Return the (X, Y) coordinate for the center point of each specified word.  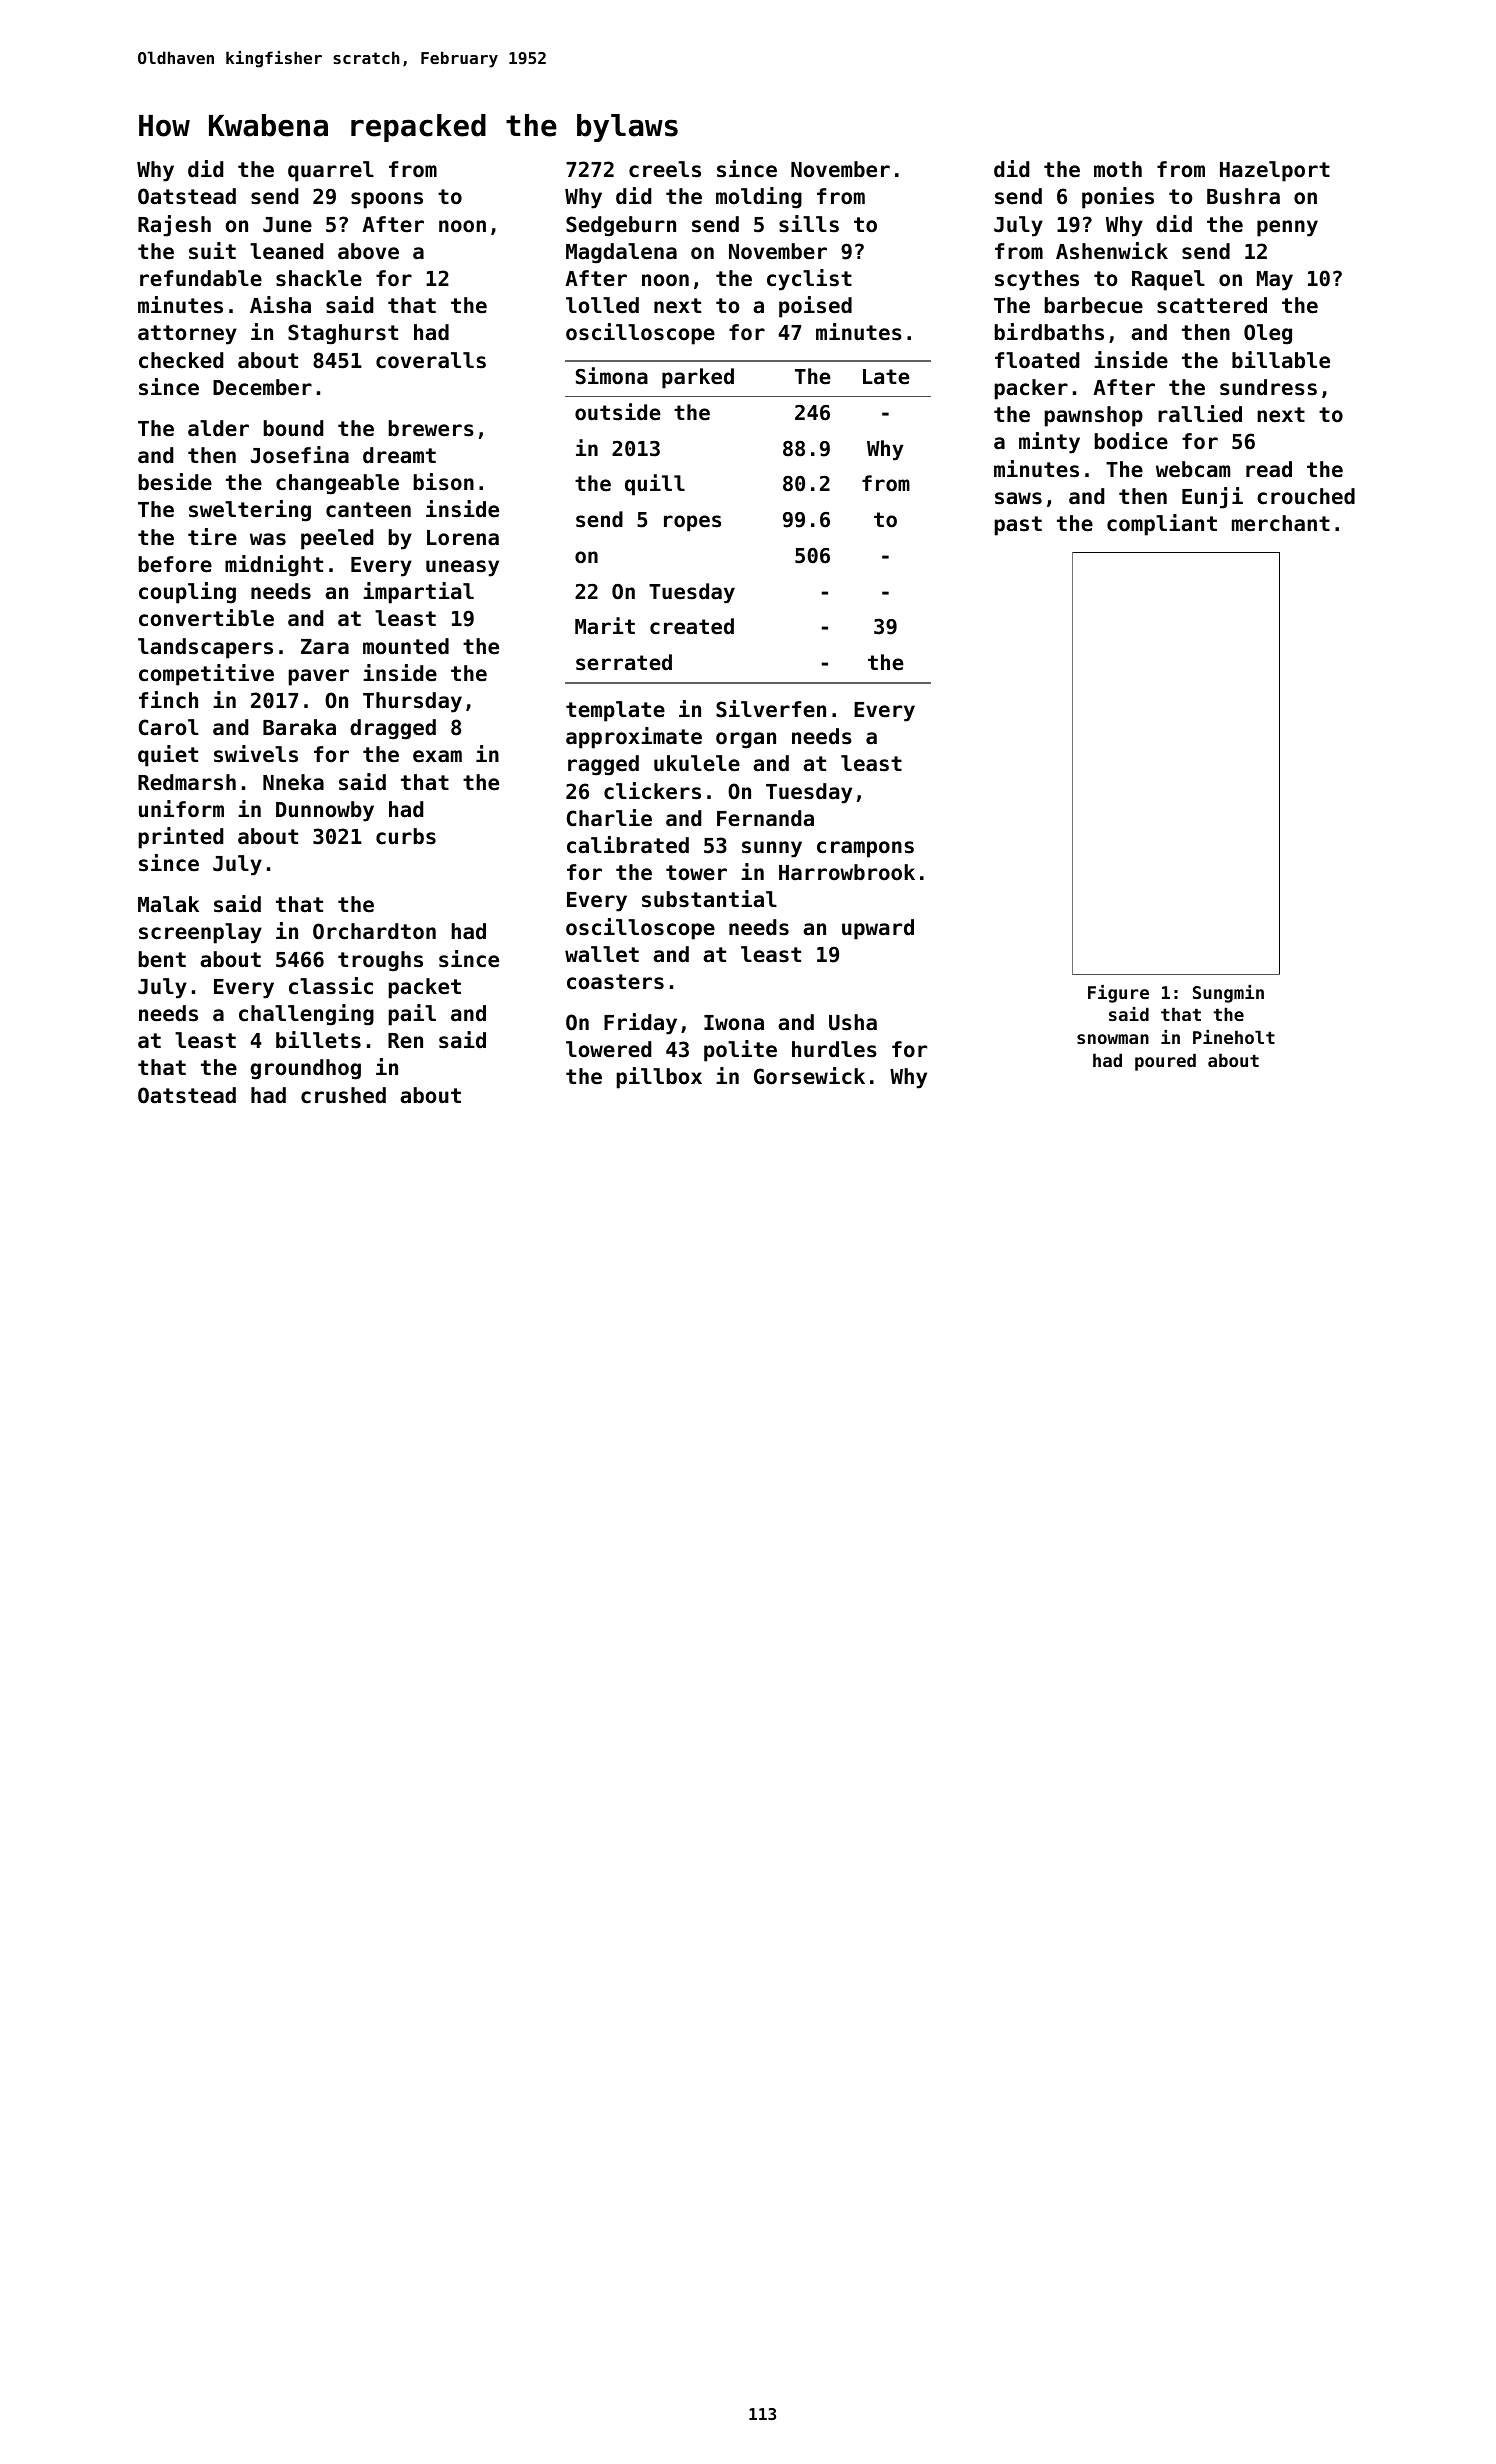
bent (162, 959)
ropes (692, 523)
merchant (1281, 523)
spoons (387, 200)
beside (175, 482)
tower (696, 873)
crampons (865, 849)
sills (809, 224)
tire (212, 537)
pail (412, 1015)
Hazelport (1275, 171)
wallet (602, 954)
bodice (1131, 441)
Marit (605, 626)
